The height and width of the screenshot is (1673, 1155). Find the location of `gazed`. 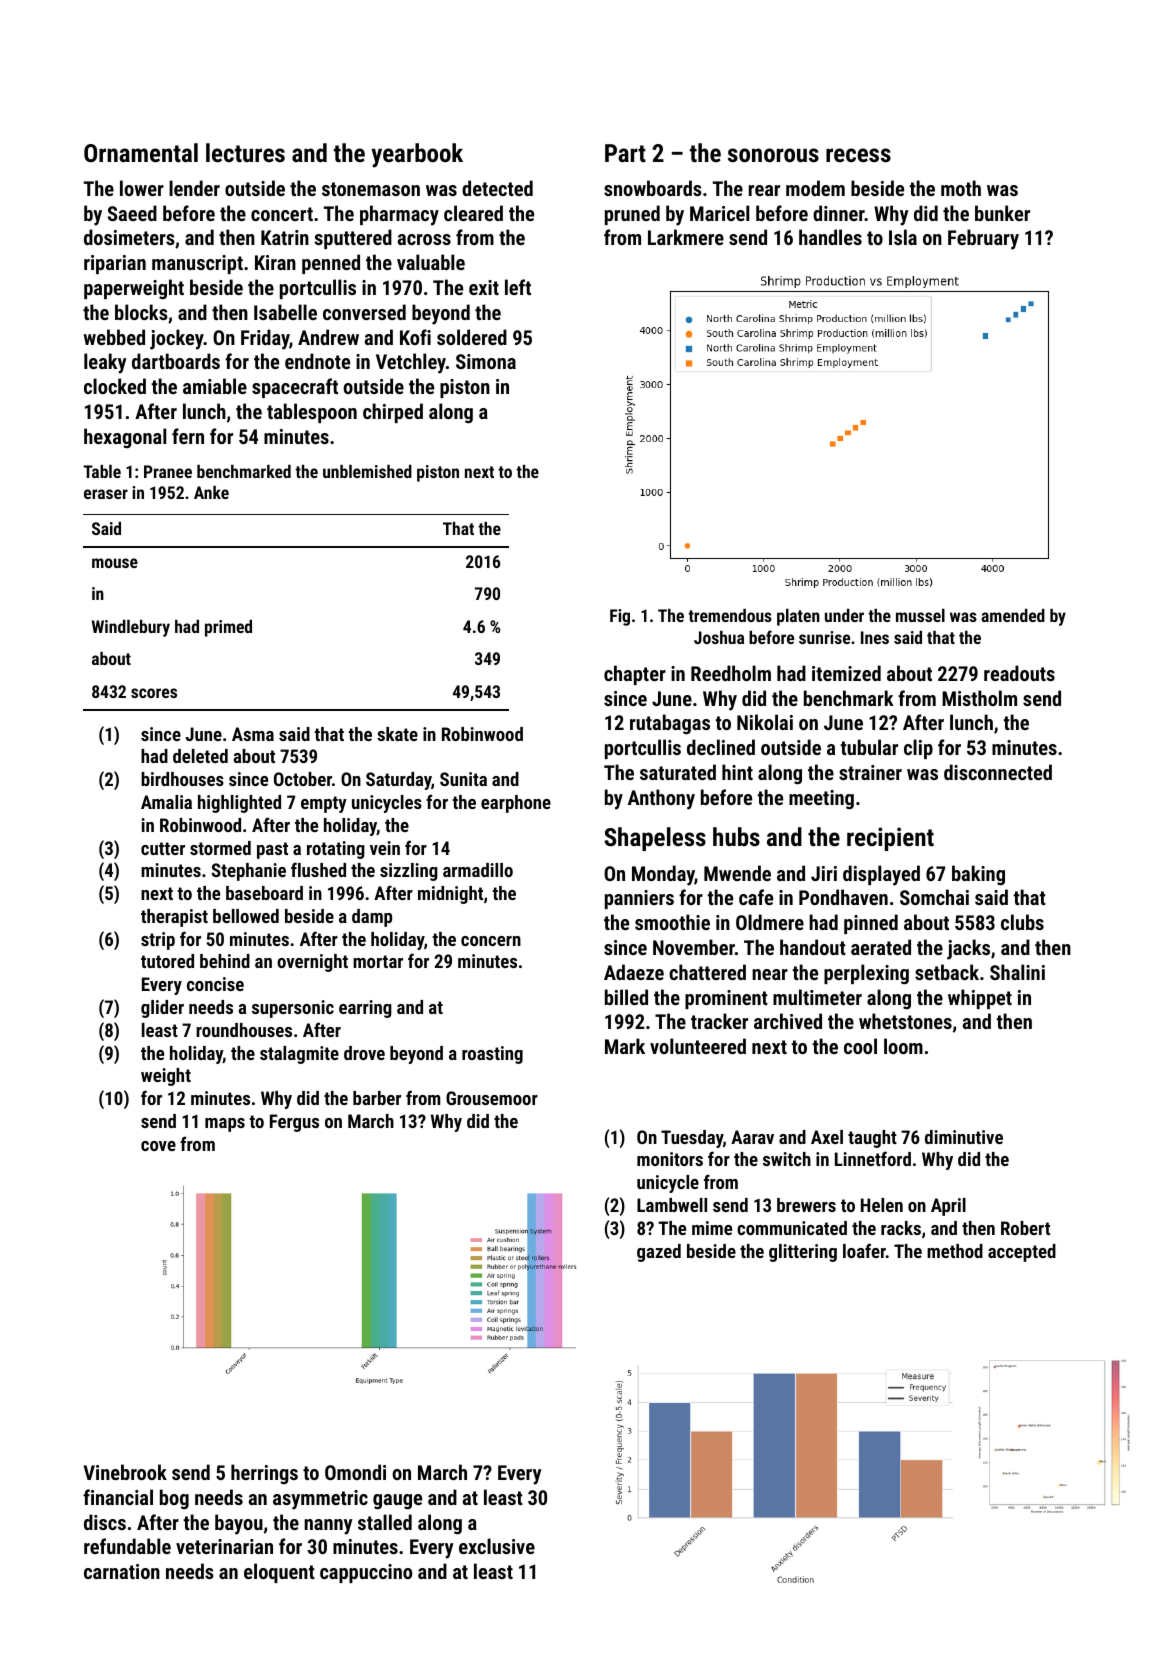

gazed is located at coordinates (659, 1253).
